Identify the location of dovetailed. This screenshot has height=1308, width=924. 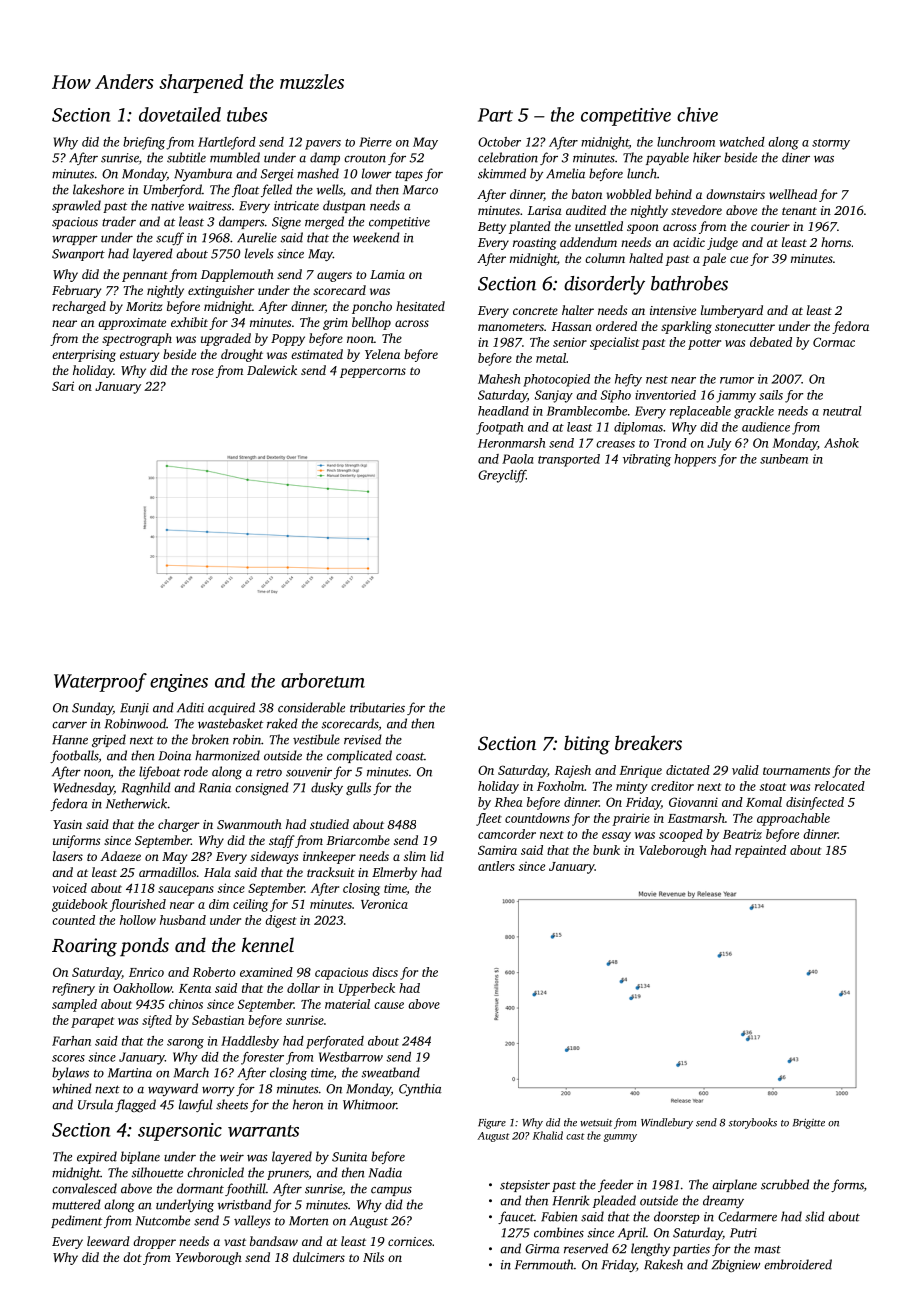
(180, 114).
